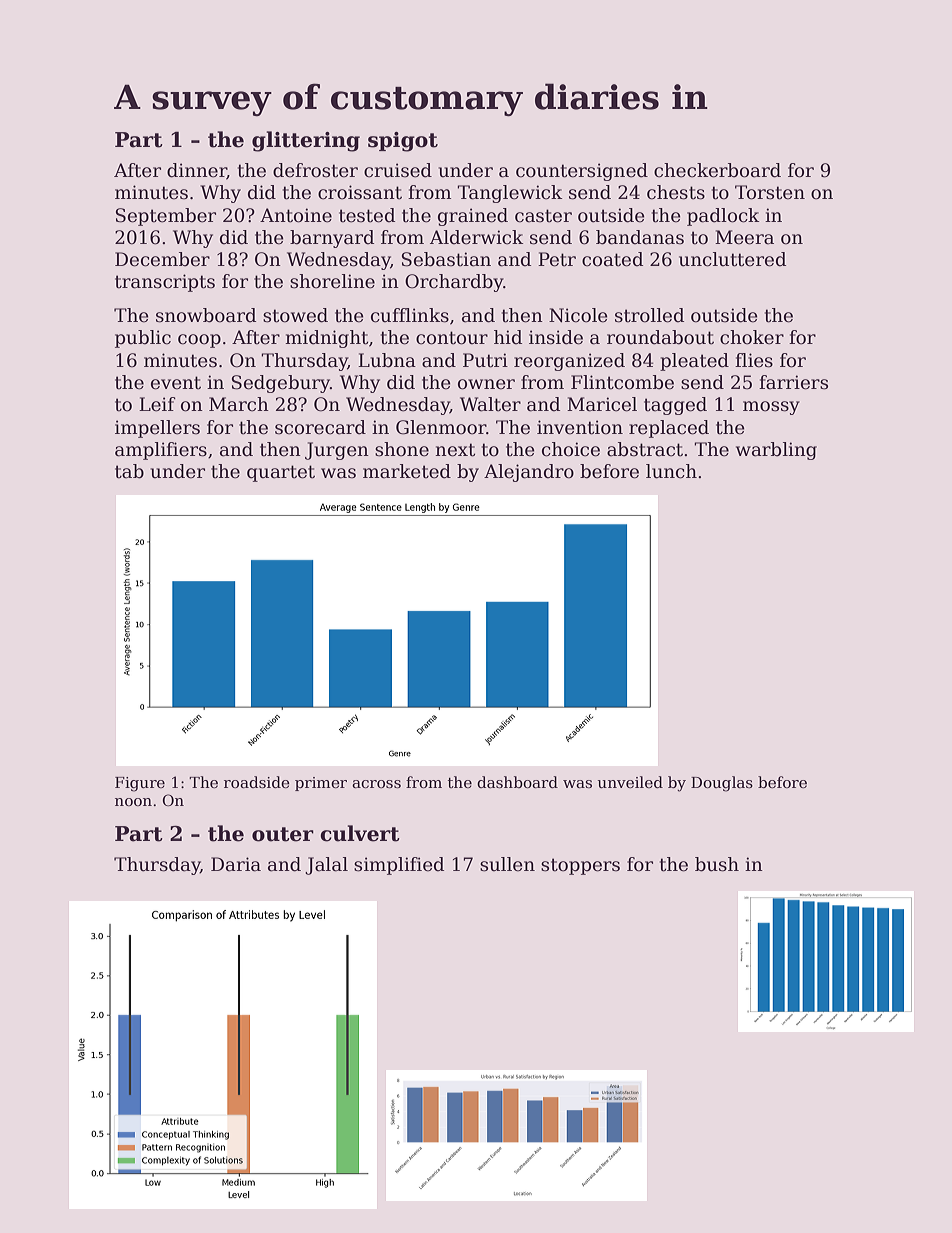  Describe the element at coordinates (676, 192) in the page. I see `chests` at that location.
